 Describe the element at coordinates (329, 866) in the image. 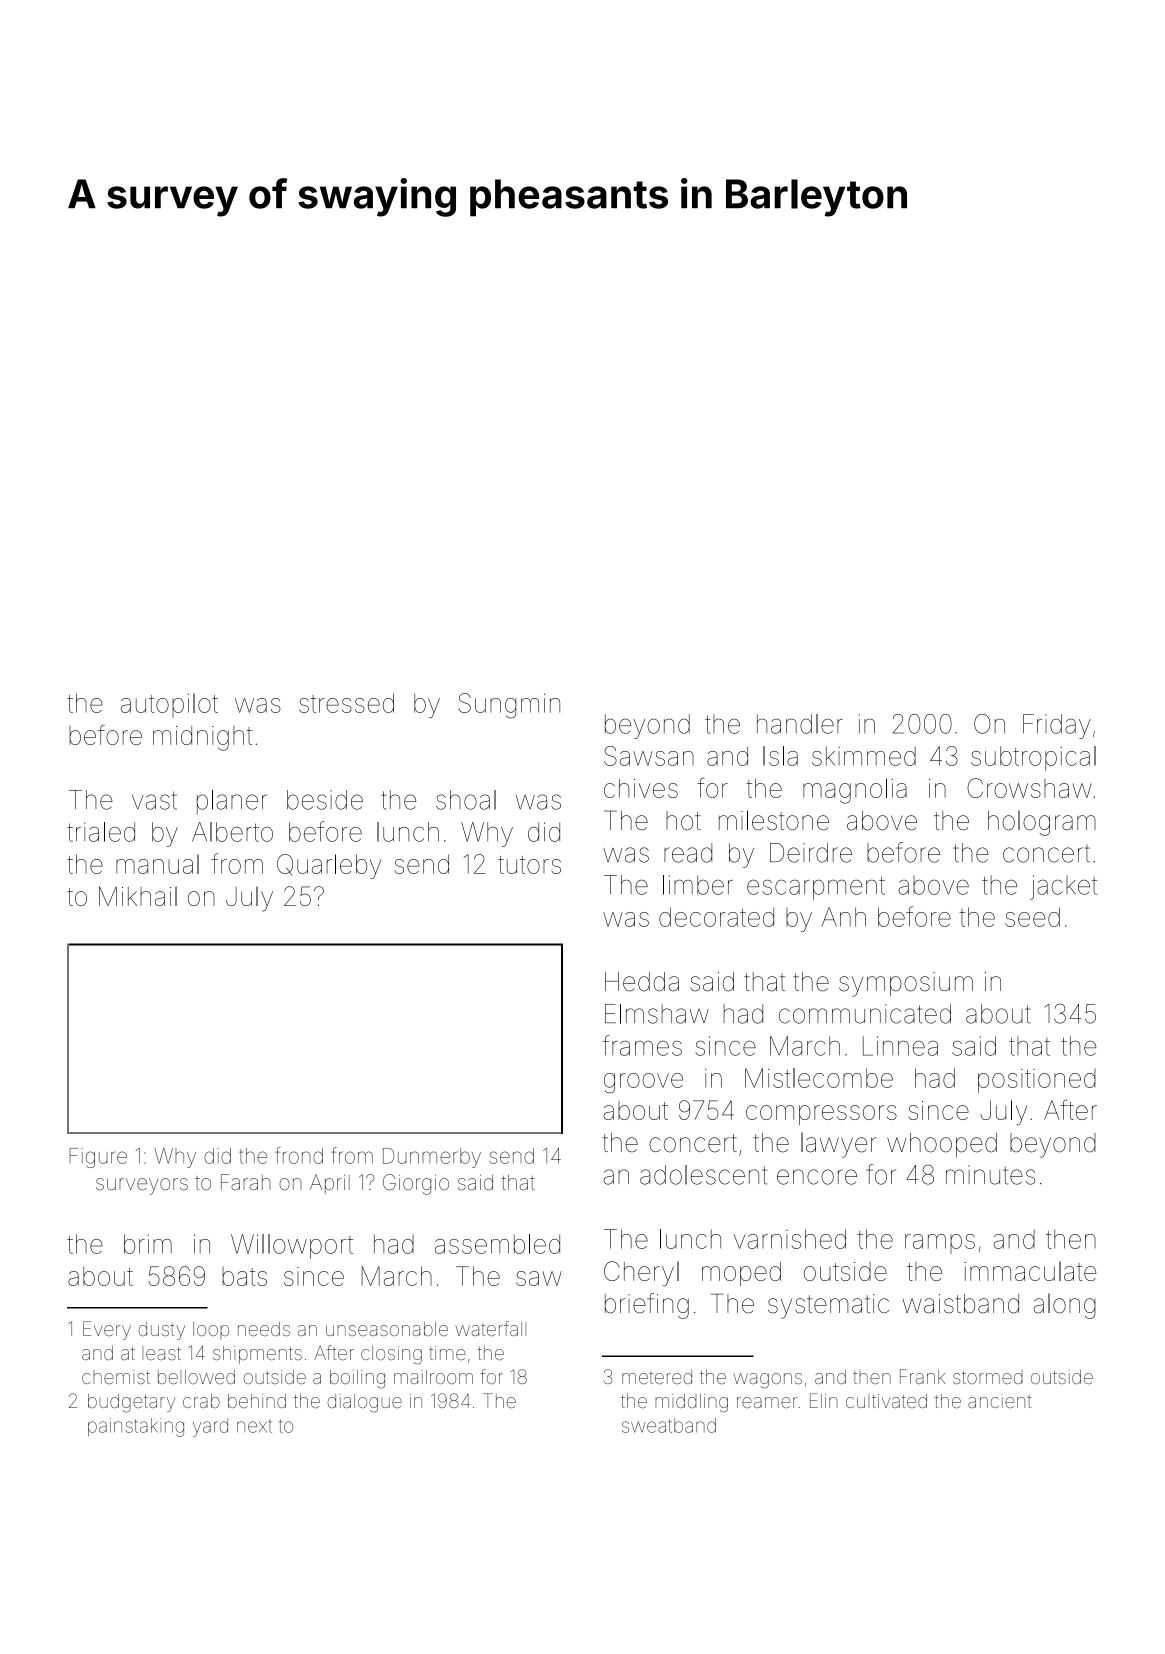

I see `Quarleby` at that location.
